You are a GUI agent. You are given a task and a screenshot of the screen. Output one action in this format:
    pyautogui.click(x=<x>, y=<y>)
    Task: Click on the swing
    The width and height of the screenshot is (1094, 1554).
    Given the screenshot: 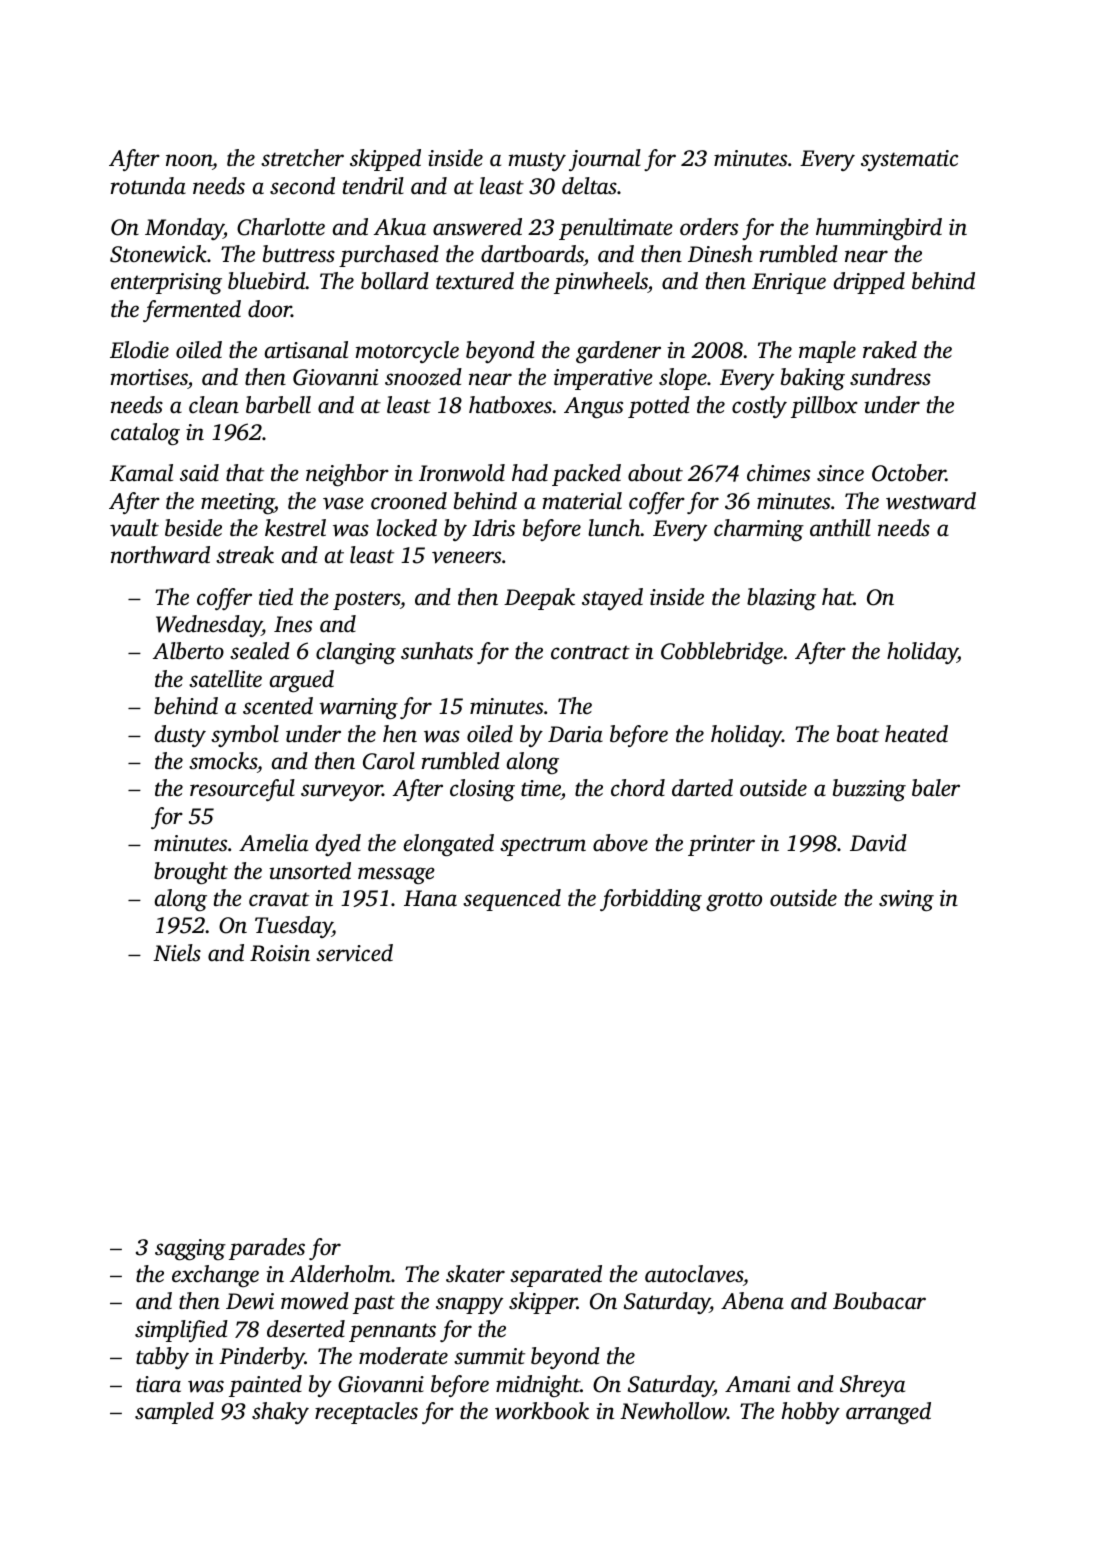 What is the action you would take?
    pyautogui.click(x=906, y=900)
